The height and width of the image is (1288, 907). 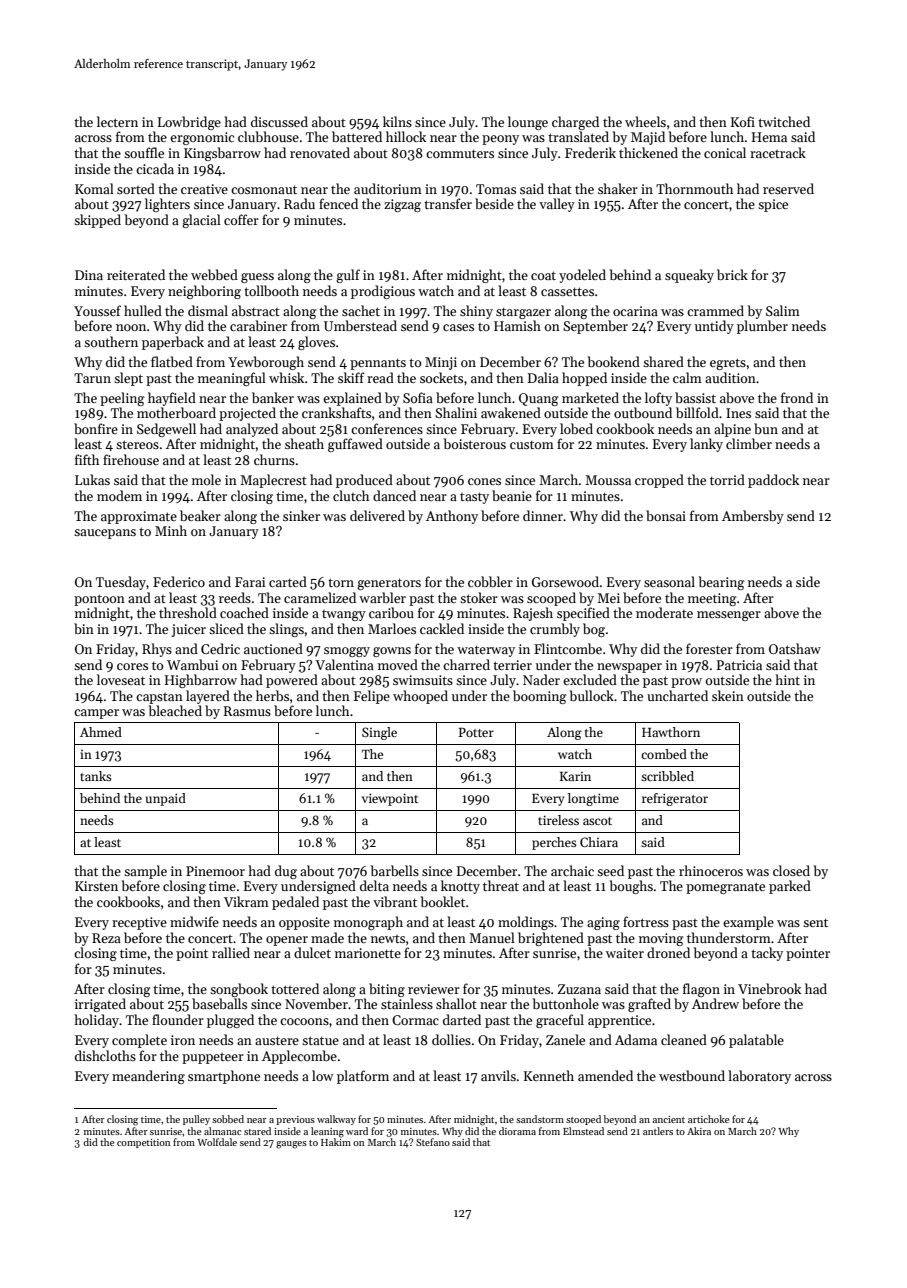 I want to click on gauges, so click(x=291, y=1145).
